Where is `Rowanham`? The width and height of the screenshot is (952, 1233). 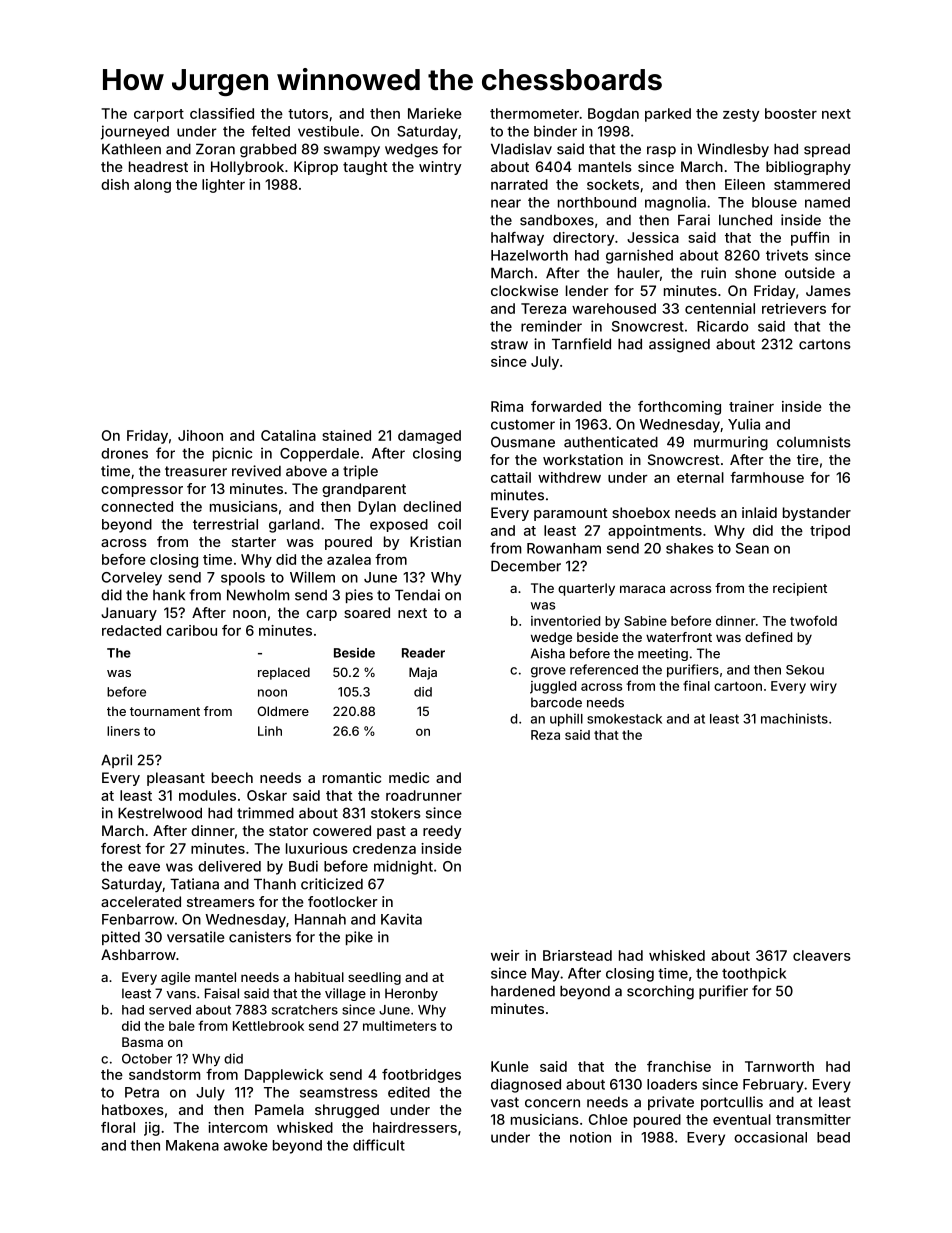
Rowanham is located at coordinates (564, 548).
